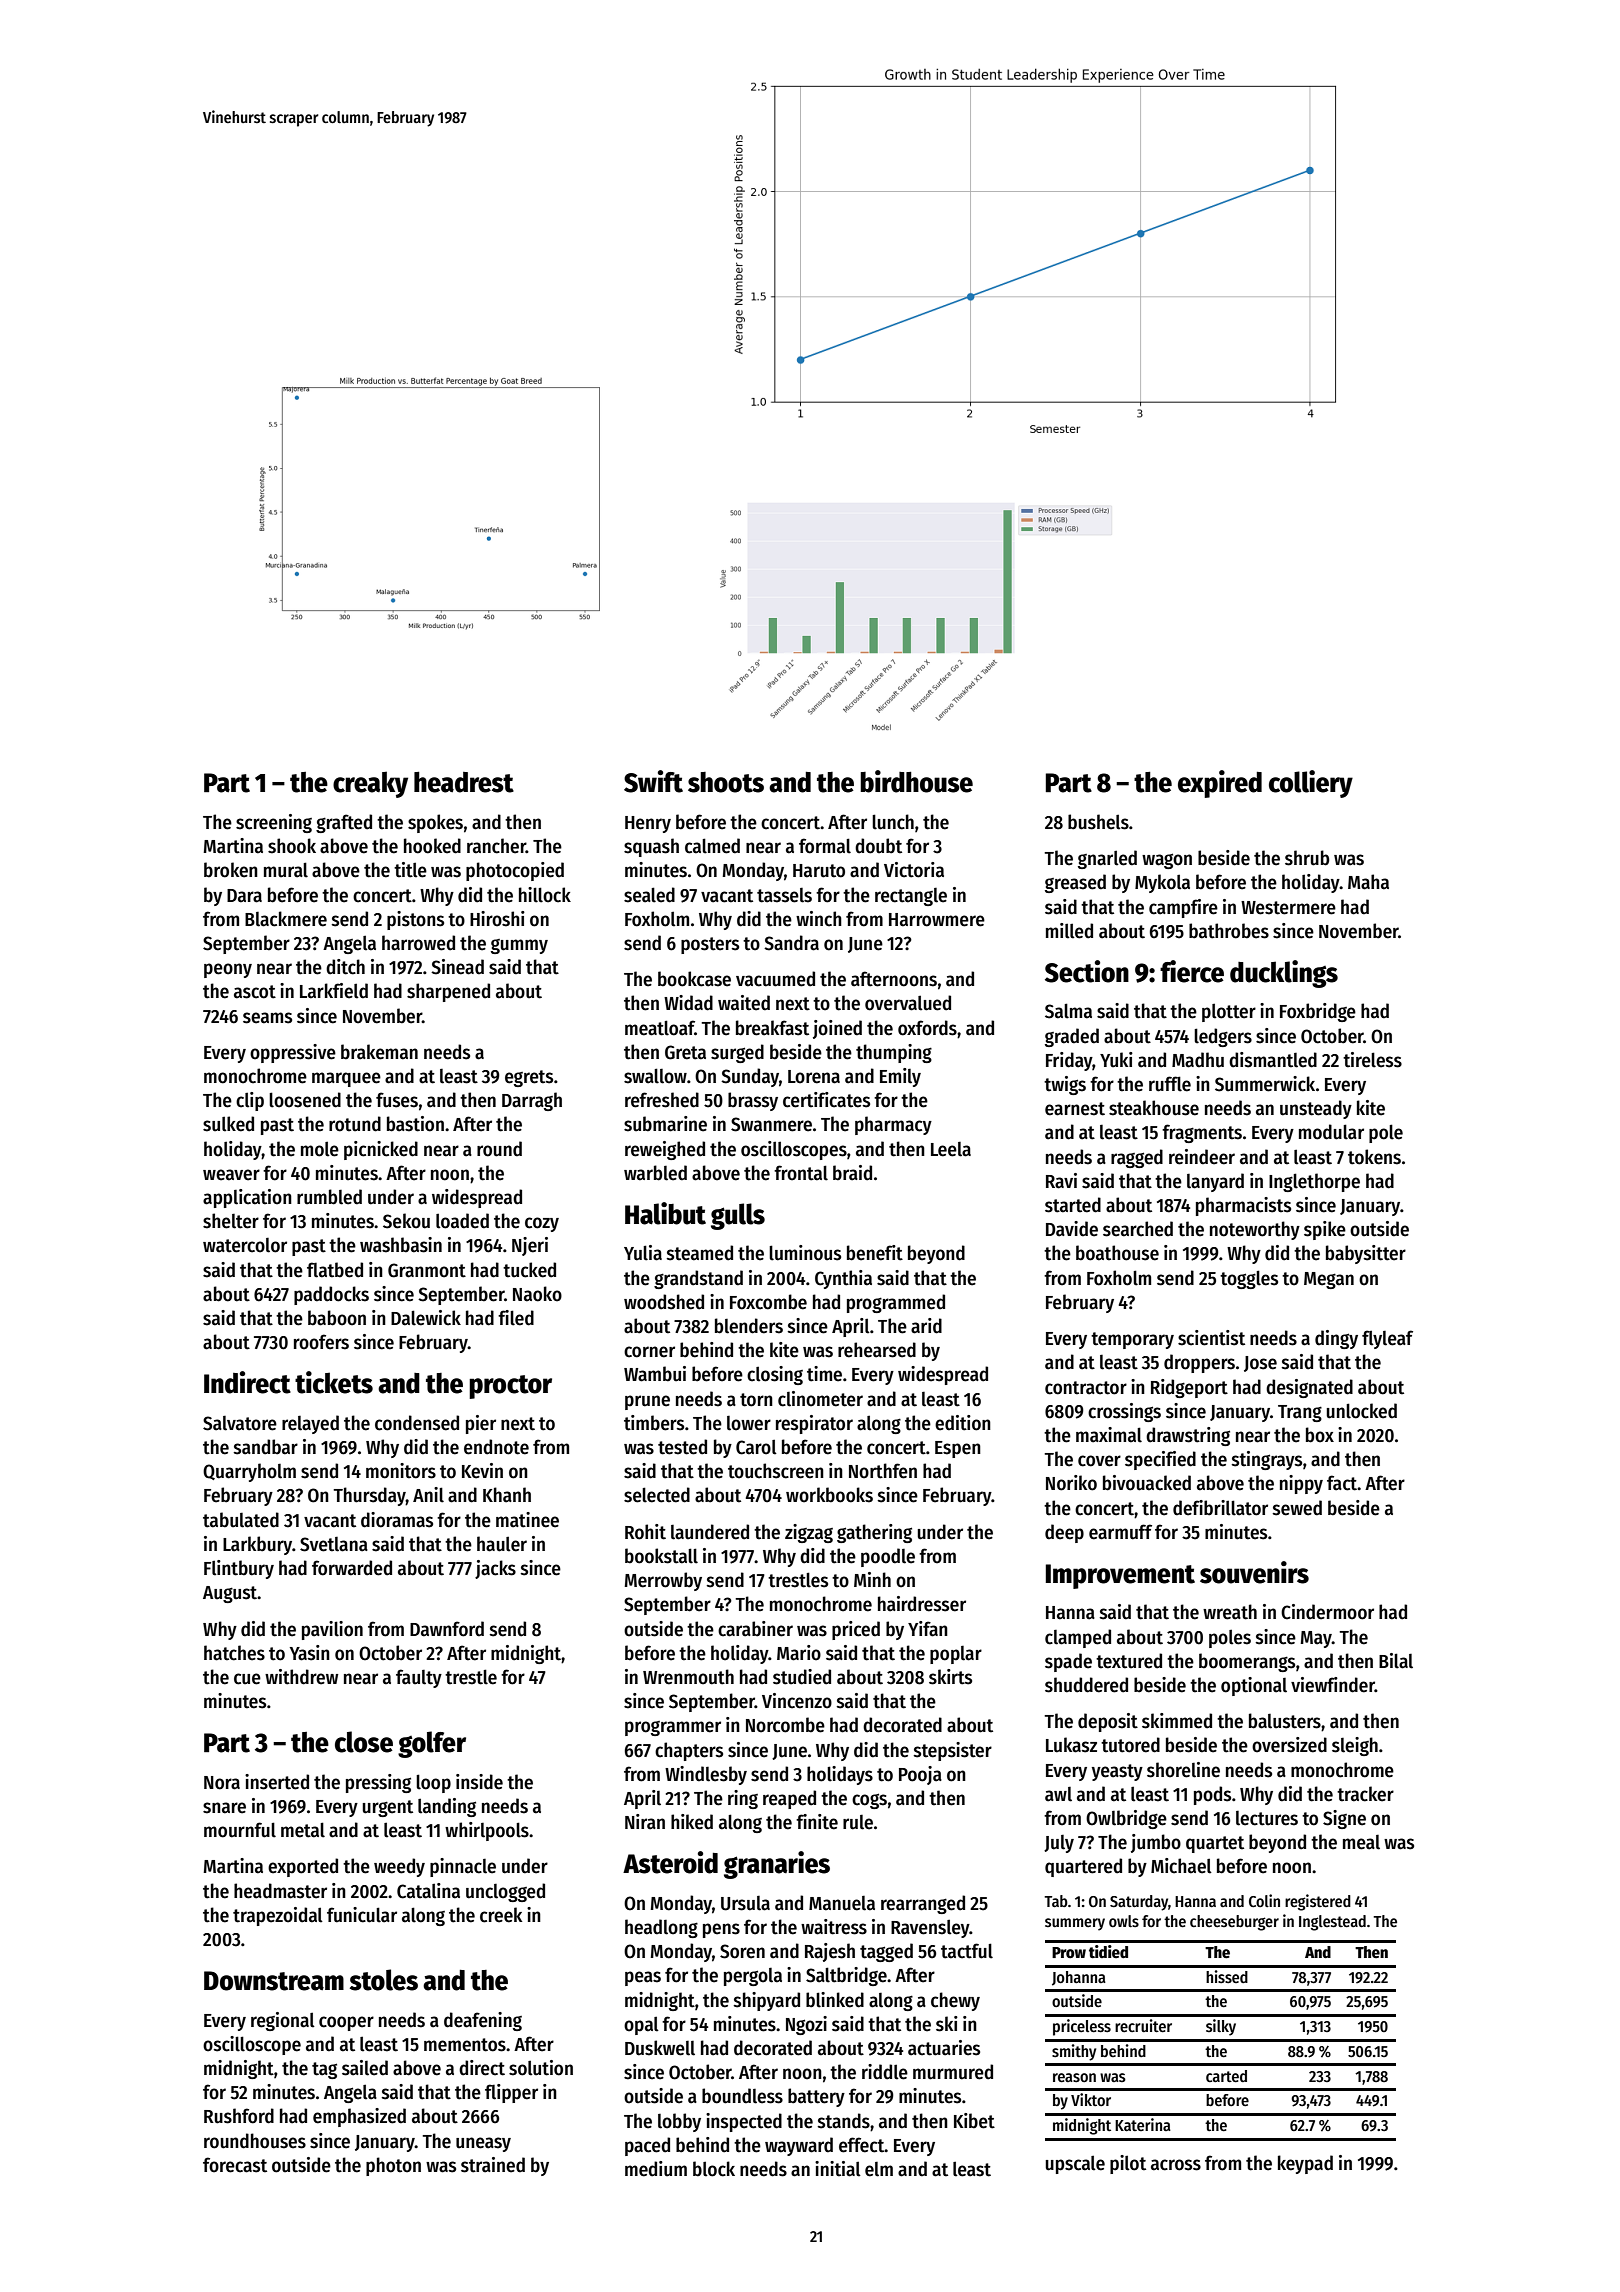 The image size is (1620, 2292). What do you see at coordinates (240, 1423) in the screenshot?
I see `Salvatore` at bounding box center [240, 1423].
